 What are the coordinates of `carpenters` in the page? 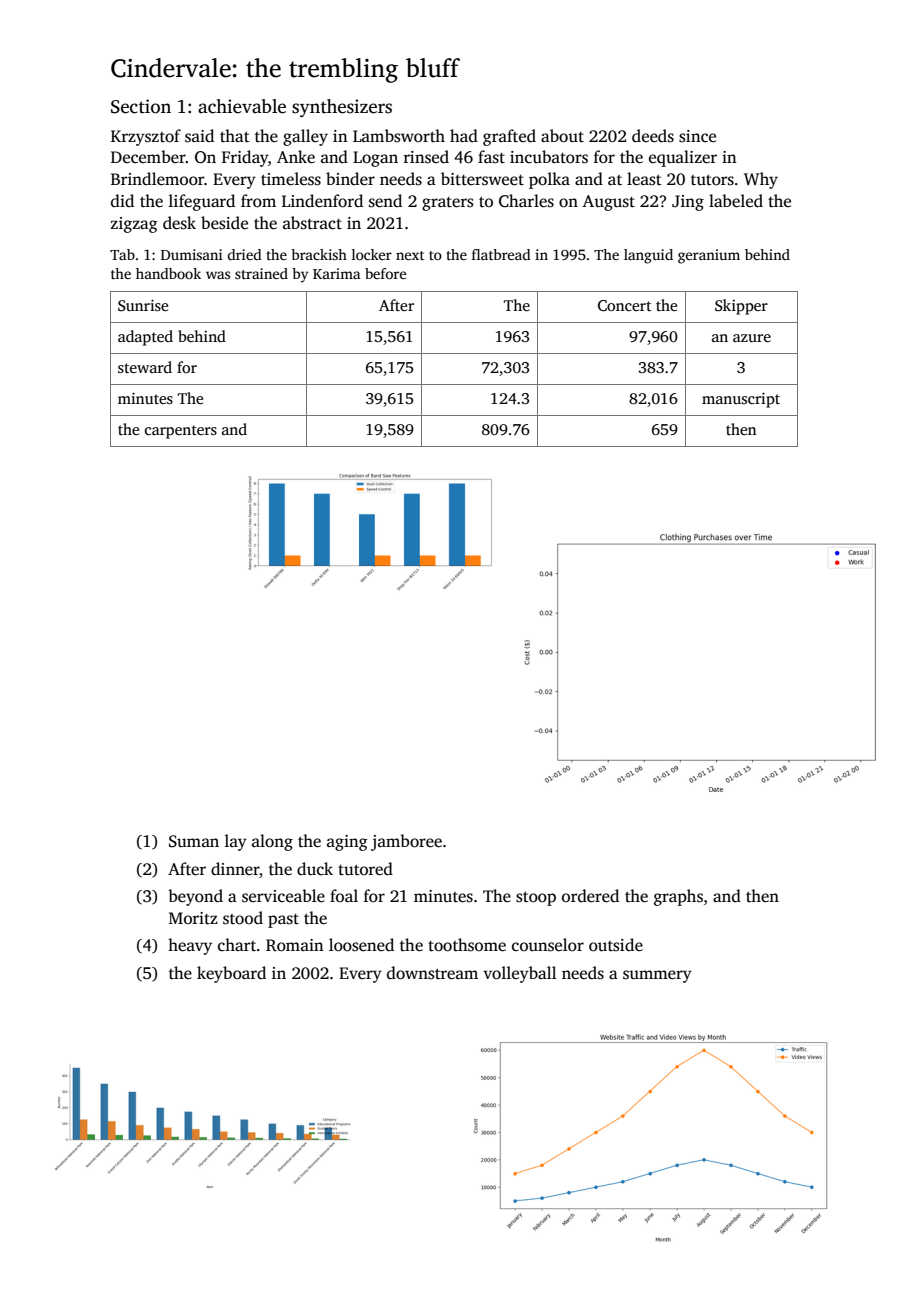 It's located at (181, 432).
